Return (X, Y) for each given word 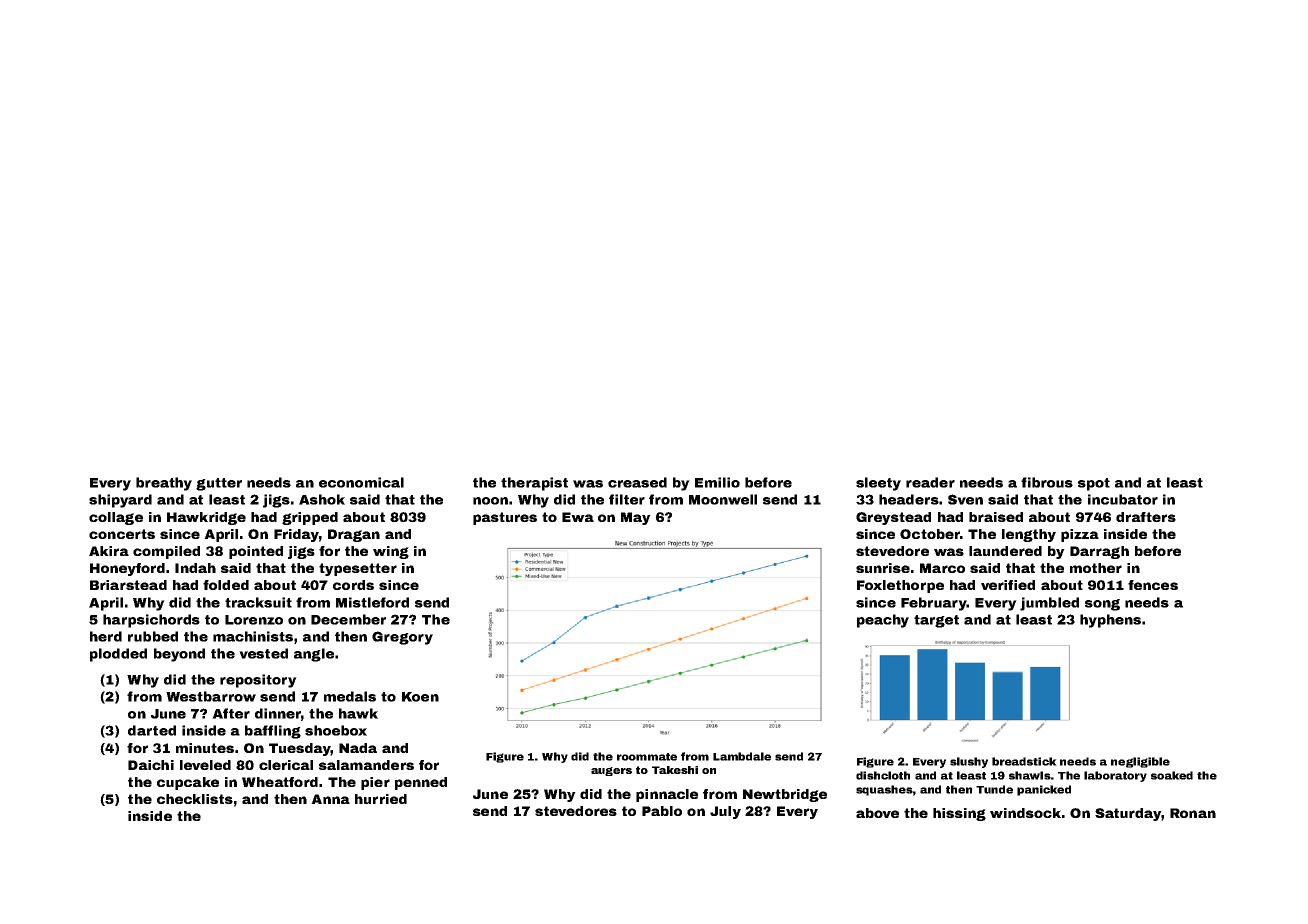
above (877, 813)
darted (152, 730)
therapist (534, 484)
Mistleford (372, 602)
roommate (647, 757)
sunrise (883, 568)
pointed (256, 552)
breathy (164, 484)
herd (106, 636)
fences (1153, 585)
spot (1094, 484)
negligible (1140, 762)
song (1102, 605)
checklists (195, 799)
